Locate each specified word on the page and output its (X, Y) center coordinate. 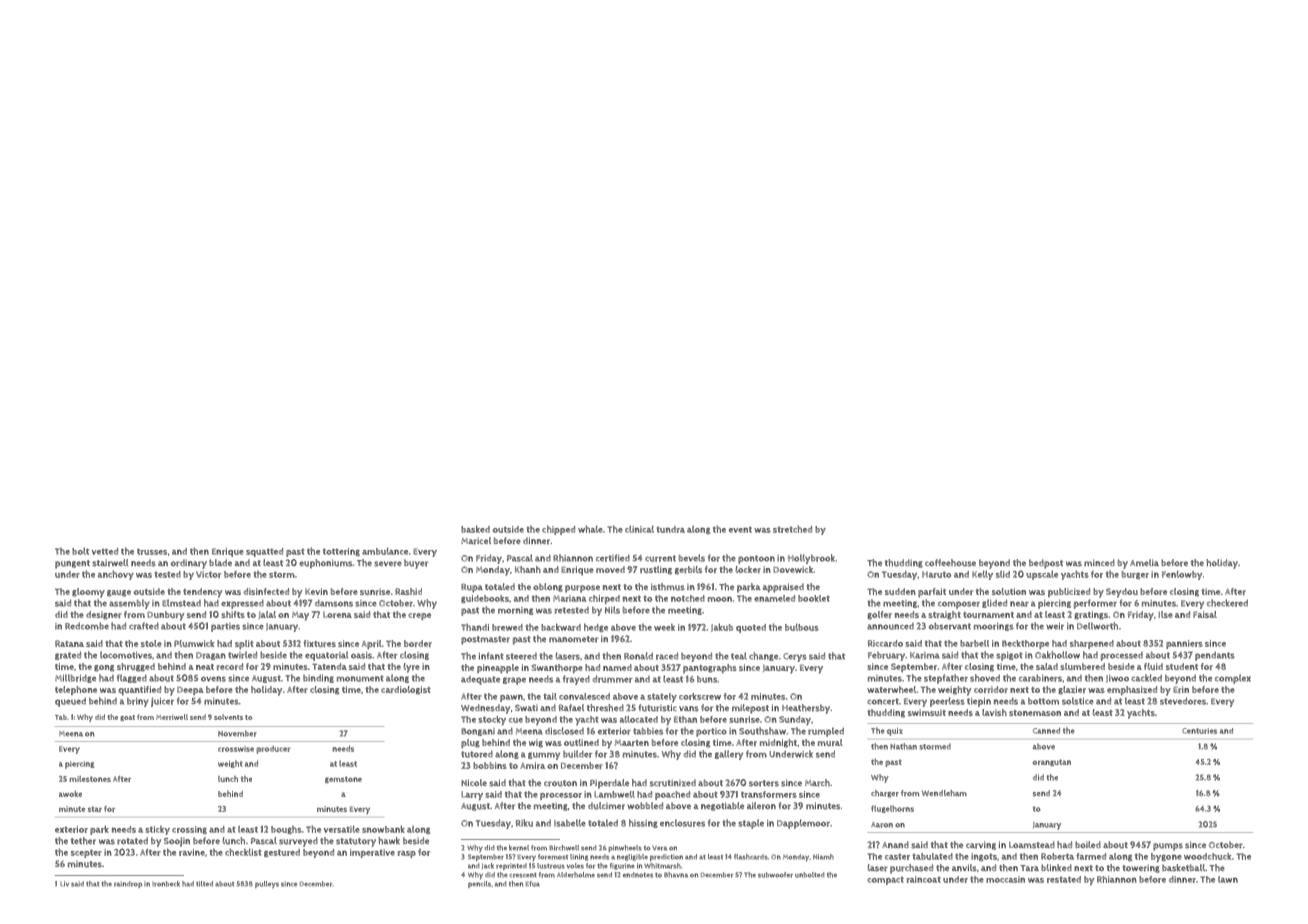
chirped (604, 599)
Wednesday (485, 709)
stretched (792, 529)
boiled (1088, 844)
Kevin (316, 591)
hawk (389, 841)
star (95, 809)
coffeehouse (950, 563)
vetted (105, 551)
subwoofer (775, 875)
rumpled (826, 732)
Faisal (1205, 614)
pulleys (267, 884)
